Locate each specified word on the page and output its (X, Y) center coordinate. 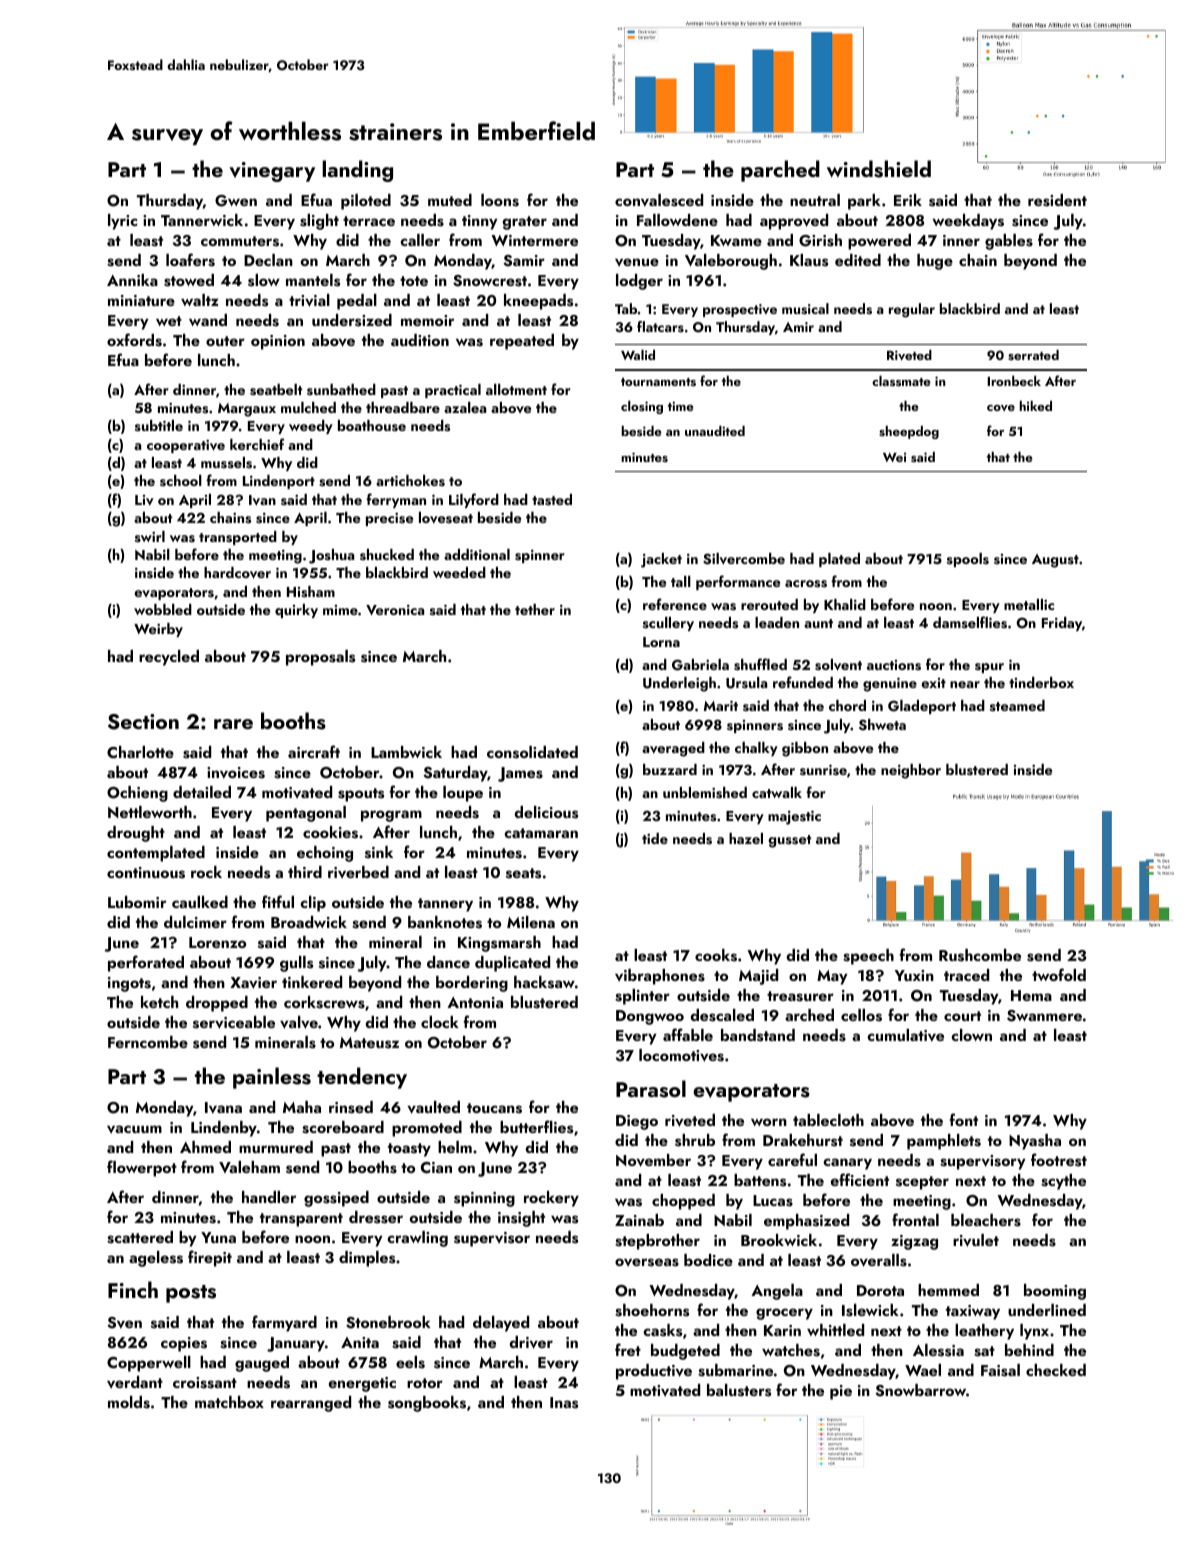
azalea (465, 407)
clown (971, 1035)
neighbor (911, 771)
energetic (362, 1384)
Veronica (395, 610)
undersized (352, 320)
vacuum (134, 1129)
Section (143, 722)
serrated (1033, 355)
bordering (472, 984)
